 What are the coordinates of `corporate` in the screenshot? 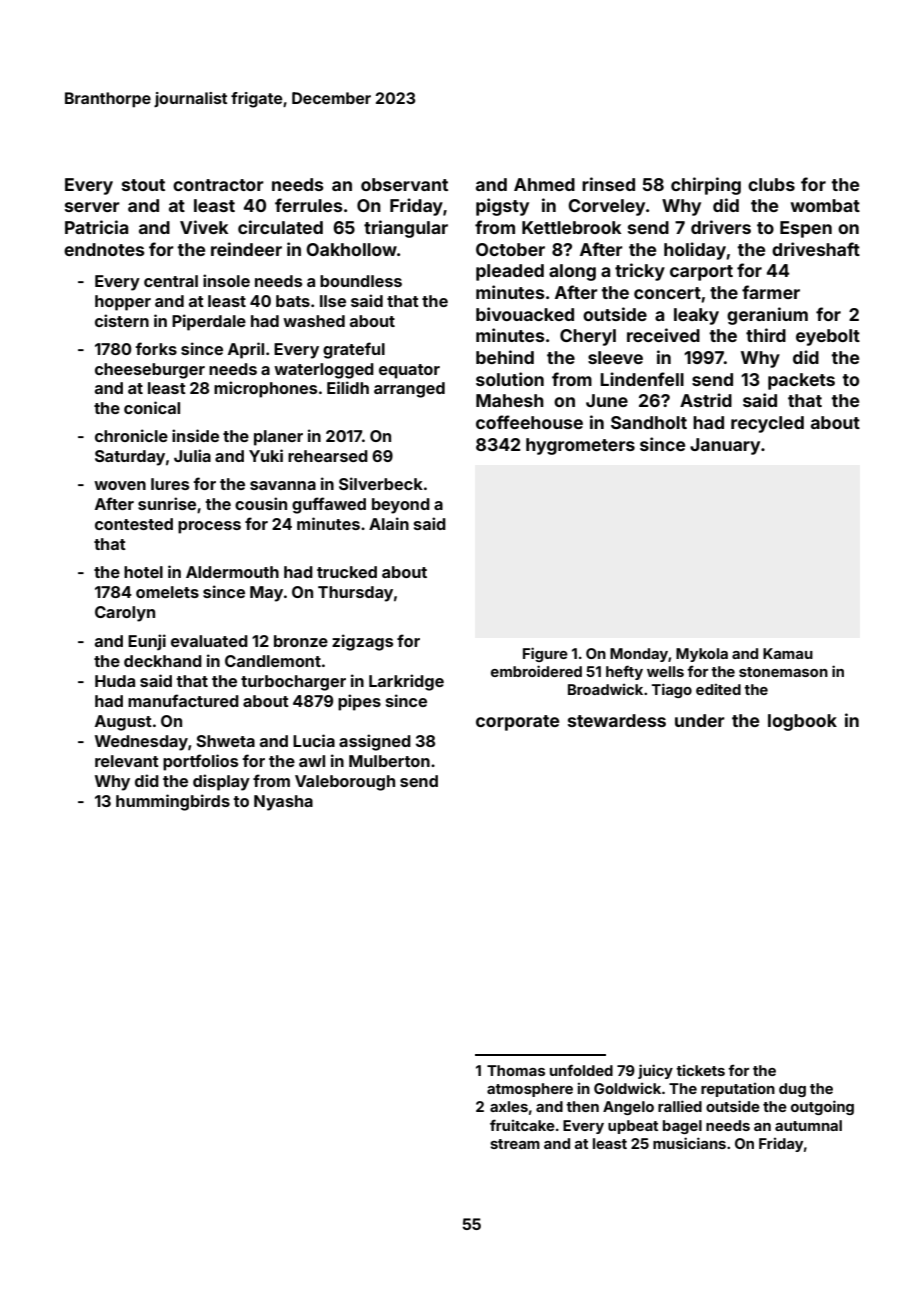 It's located at (517, 723).
